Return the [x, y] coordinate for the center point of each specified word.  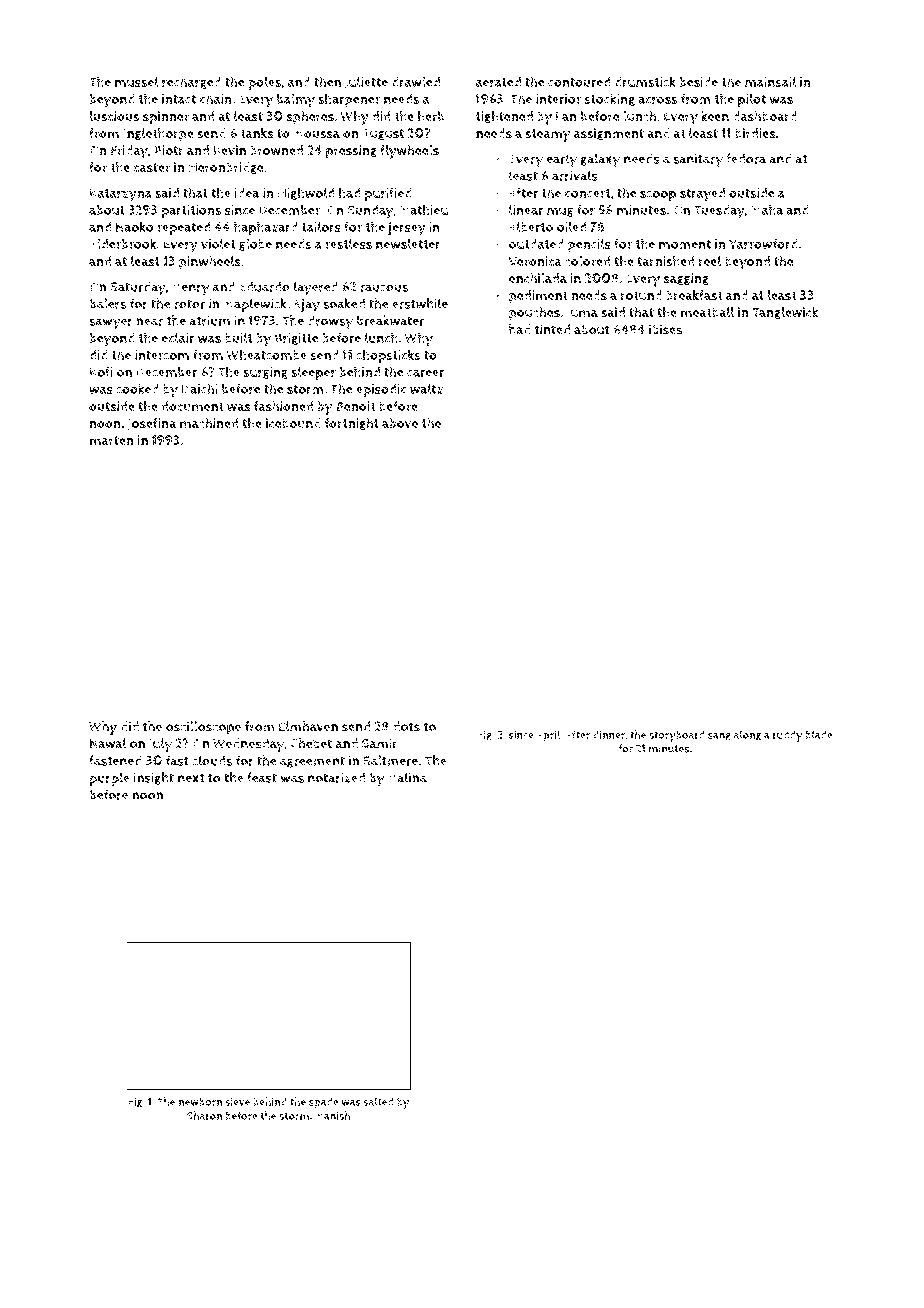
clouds [212, 760]
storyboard [677, 736]
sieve [237, 1102]
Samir [380, 743]
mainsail [770, 81]
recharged [191, 82]
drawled [416, 81]
